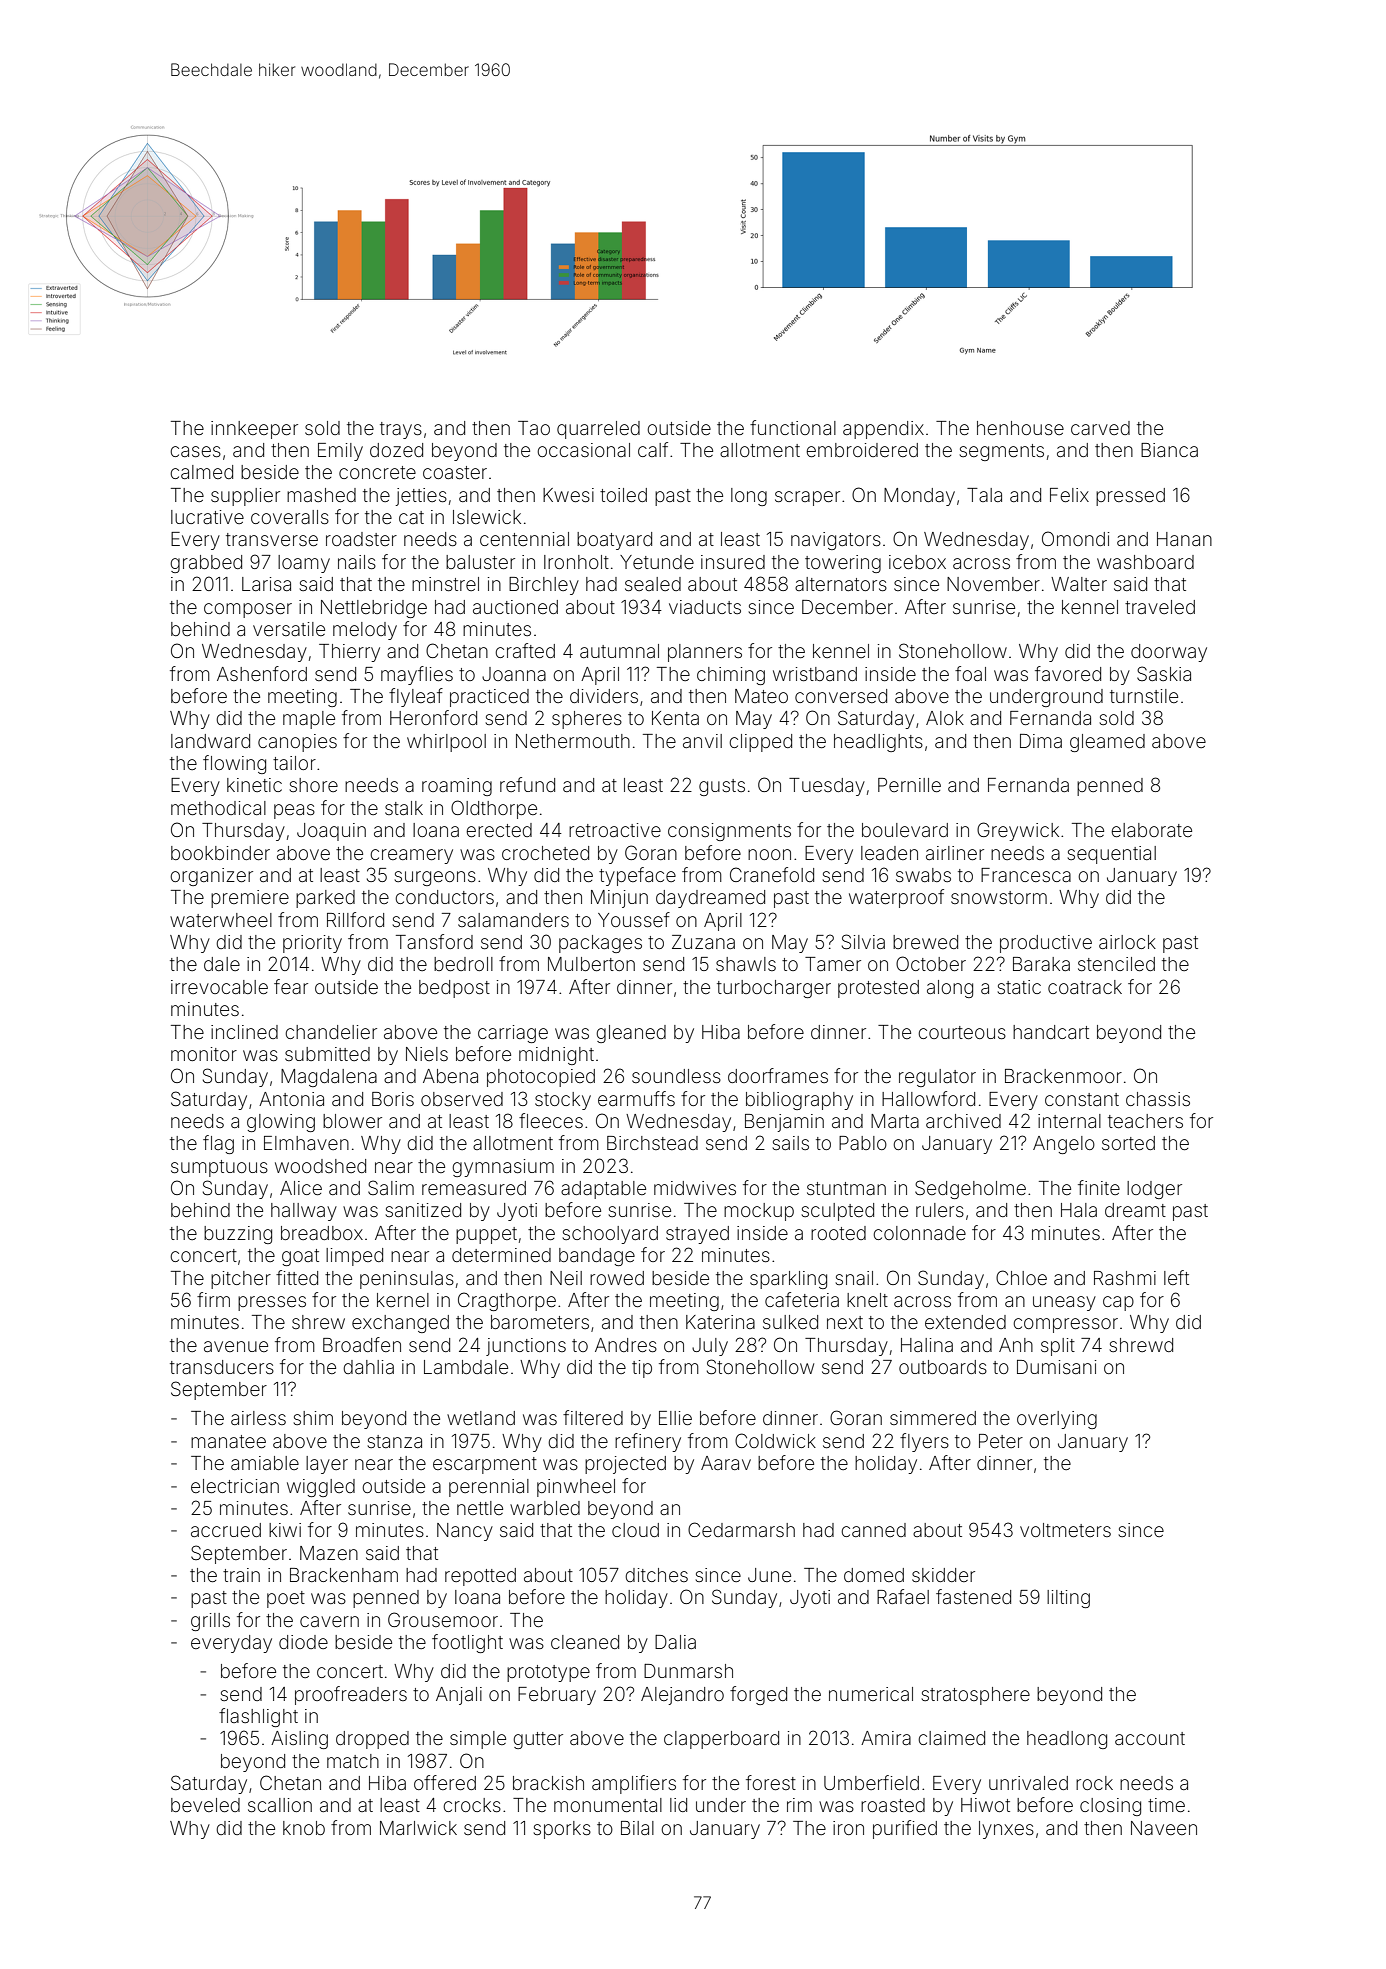 This screenshot has height=1969, width=1386. I want to click on innkeeper, so click(254, 430).
